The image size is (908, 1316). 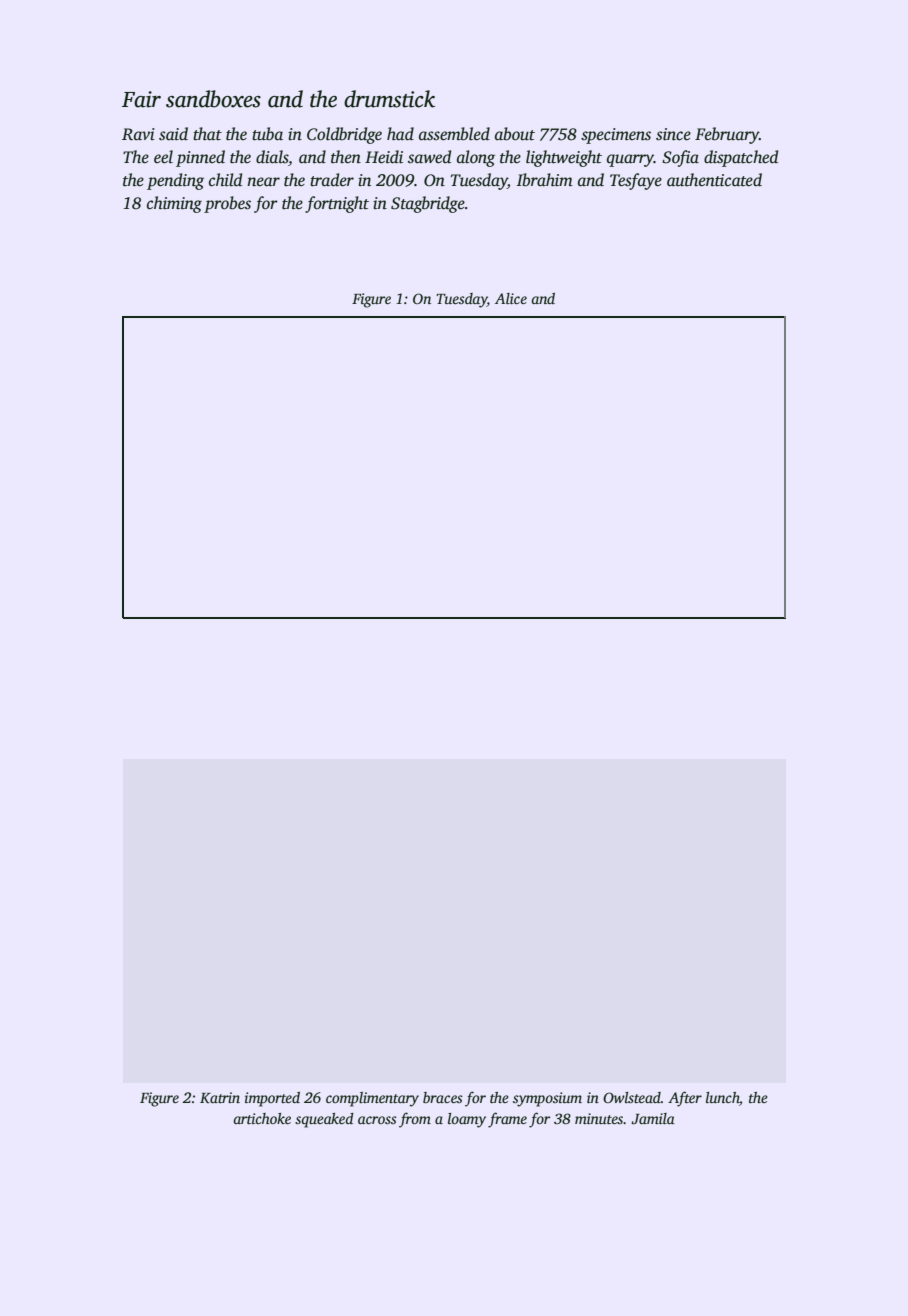 What do you see at coordinates (389, 99) in the document?
I see `drumstick` at bounding box center [389, 99].
